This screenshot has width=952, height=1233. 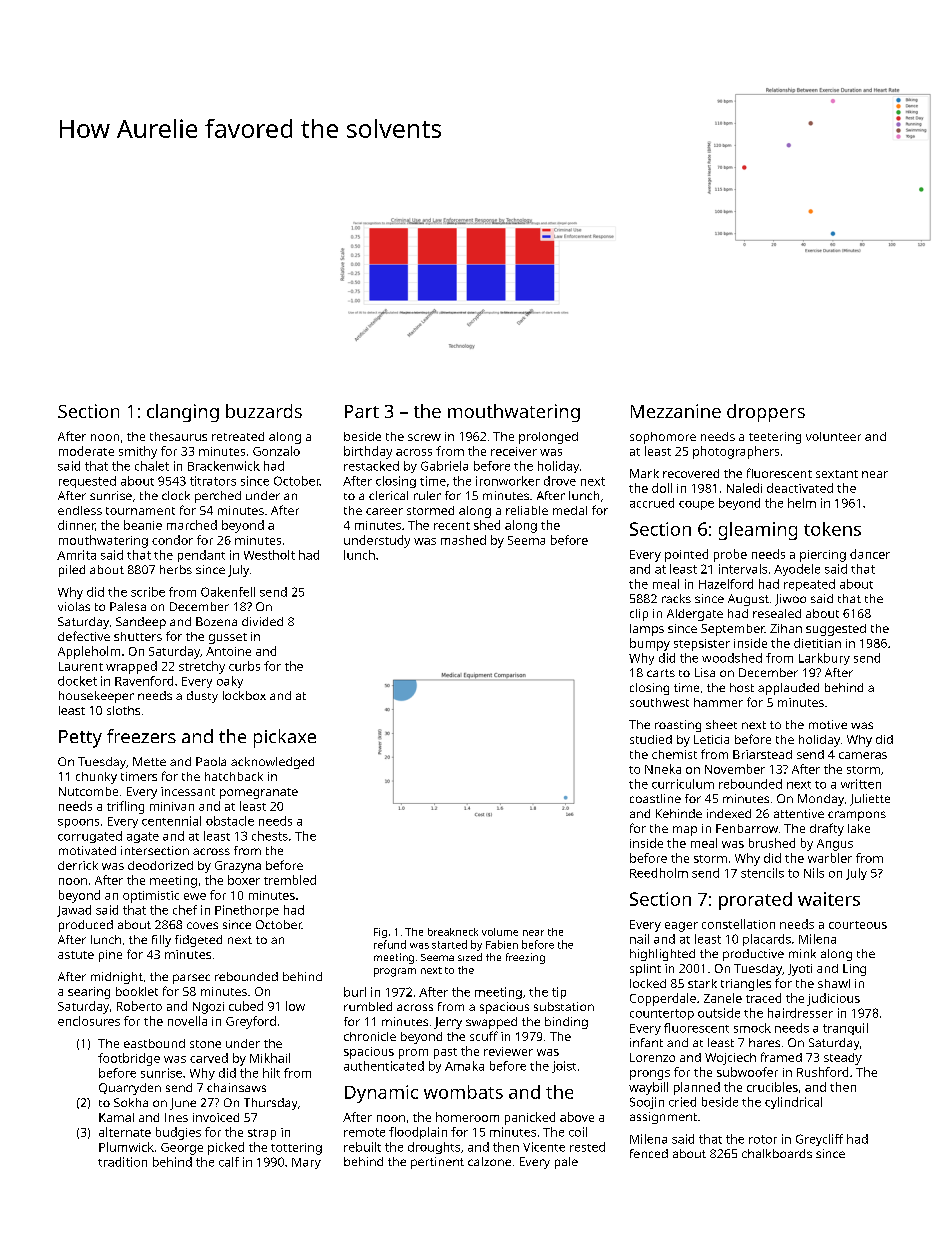 What do you see at coordinates (264, 411) in the screenshot?
I see `buzzards` at bounding box center [264, 411].
